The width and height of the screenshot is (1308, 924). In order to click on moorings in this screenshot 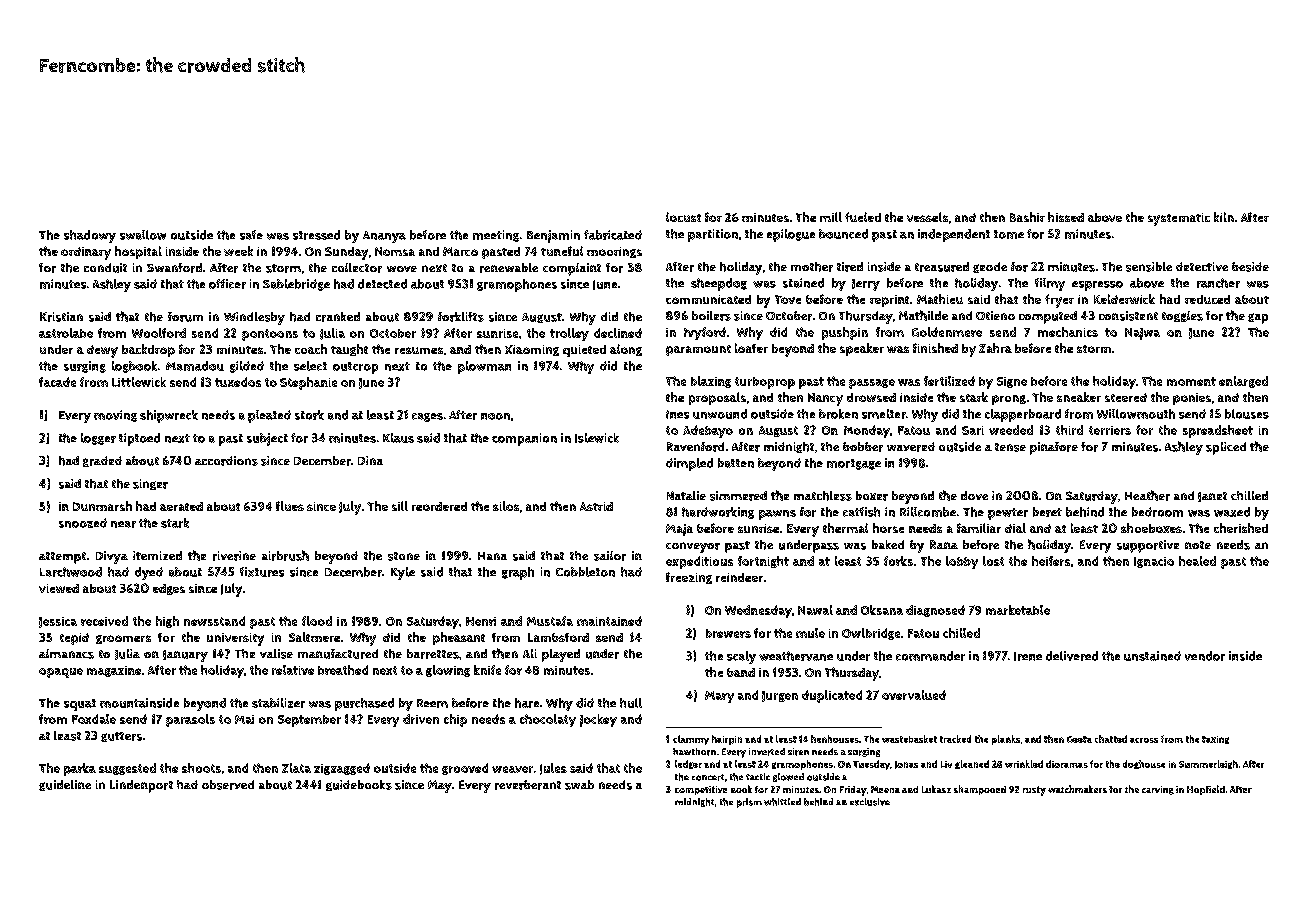, I will do `click(614, 252)`.
